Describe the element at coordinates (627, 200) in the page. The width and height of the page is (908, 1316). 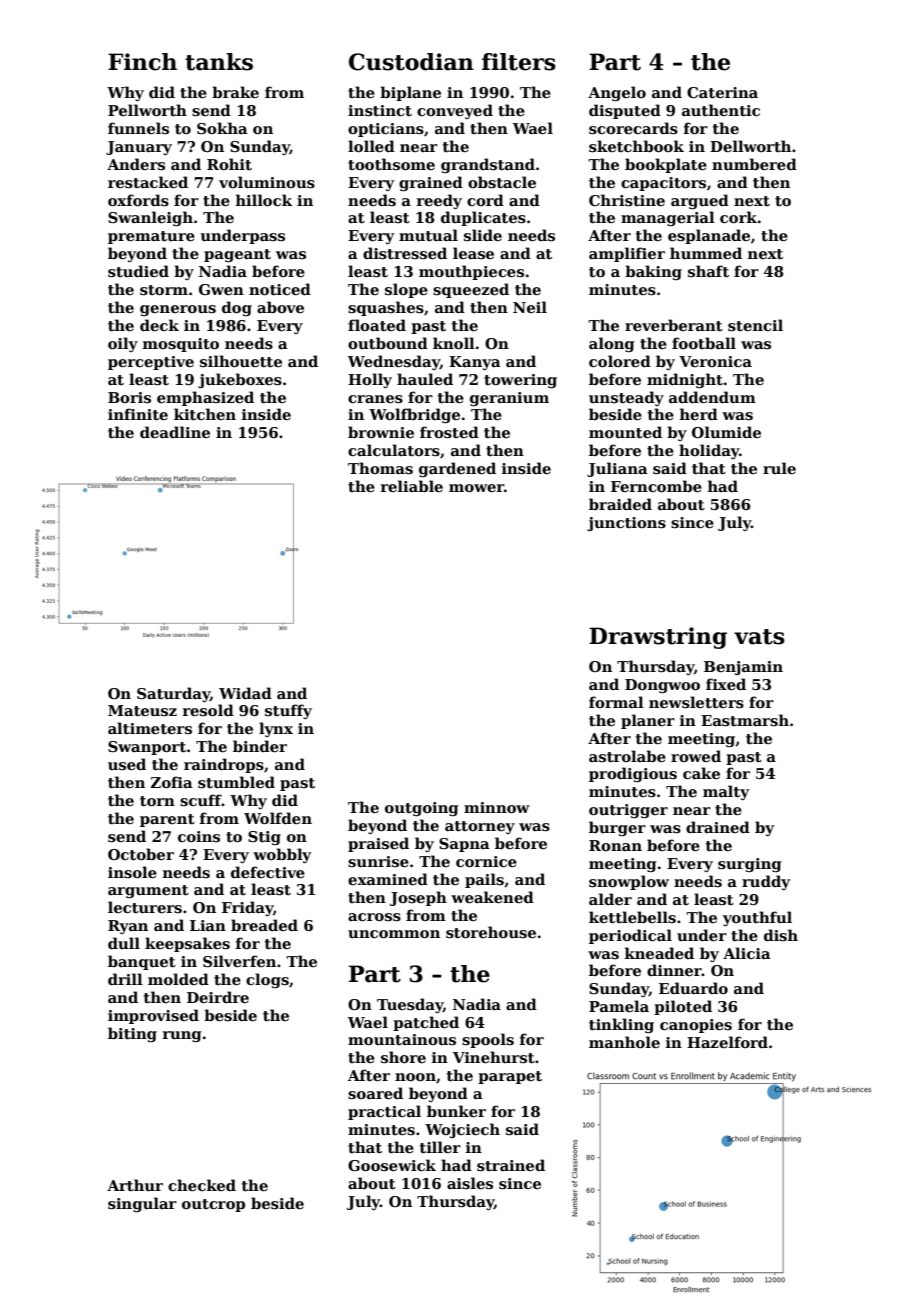
I see `Christine` at that location.
